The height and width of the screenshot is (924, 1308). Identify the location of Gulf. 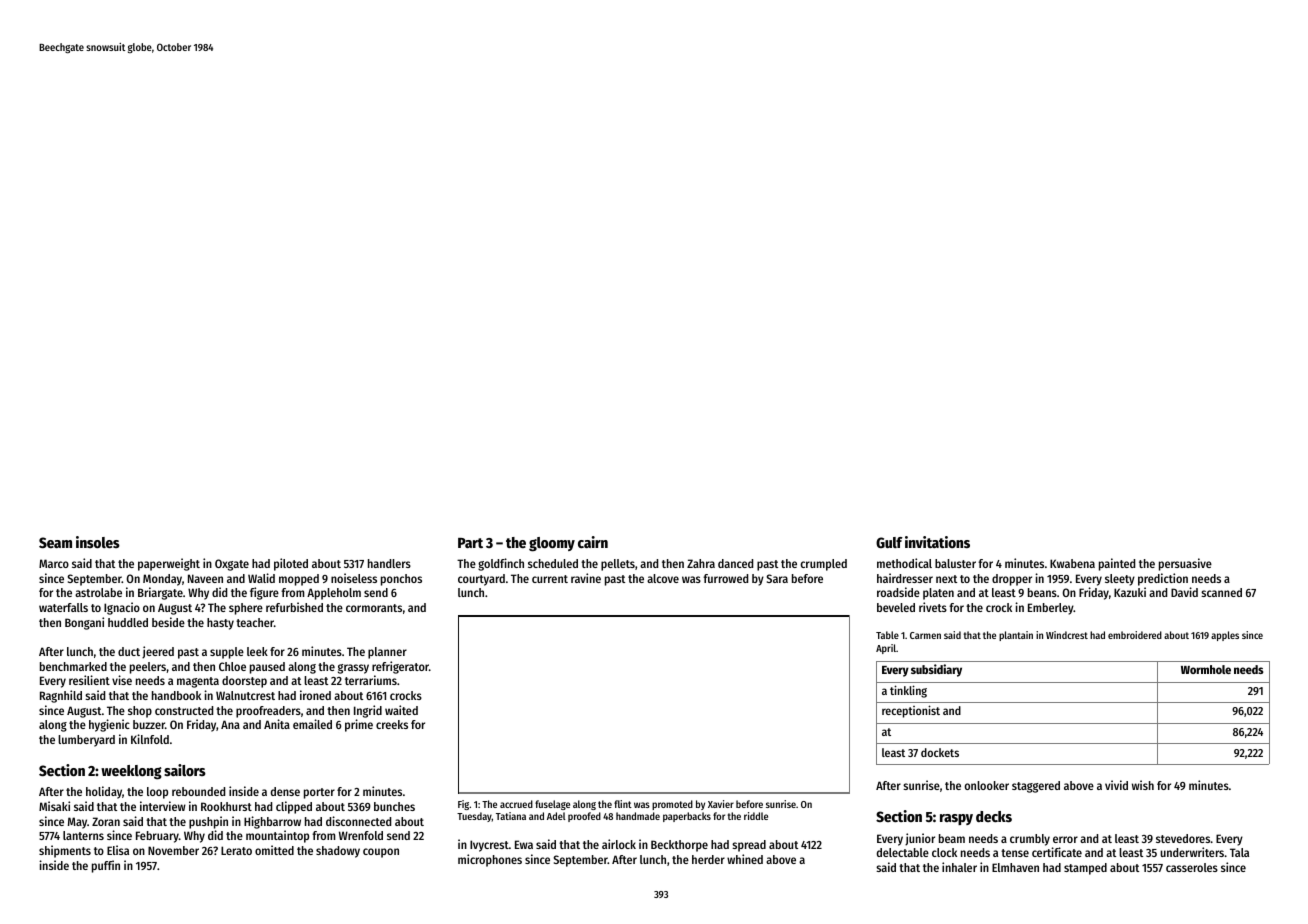
(889, 542).
